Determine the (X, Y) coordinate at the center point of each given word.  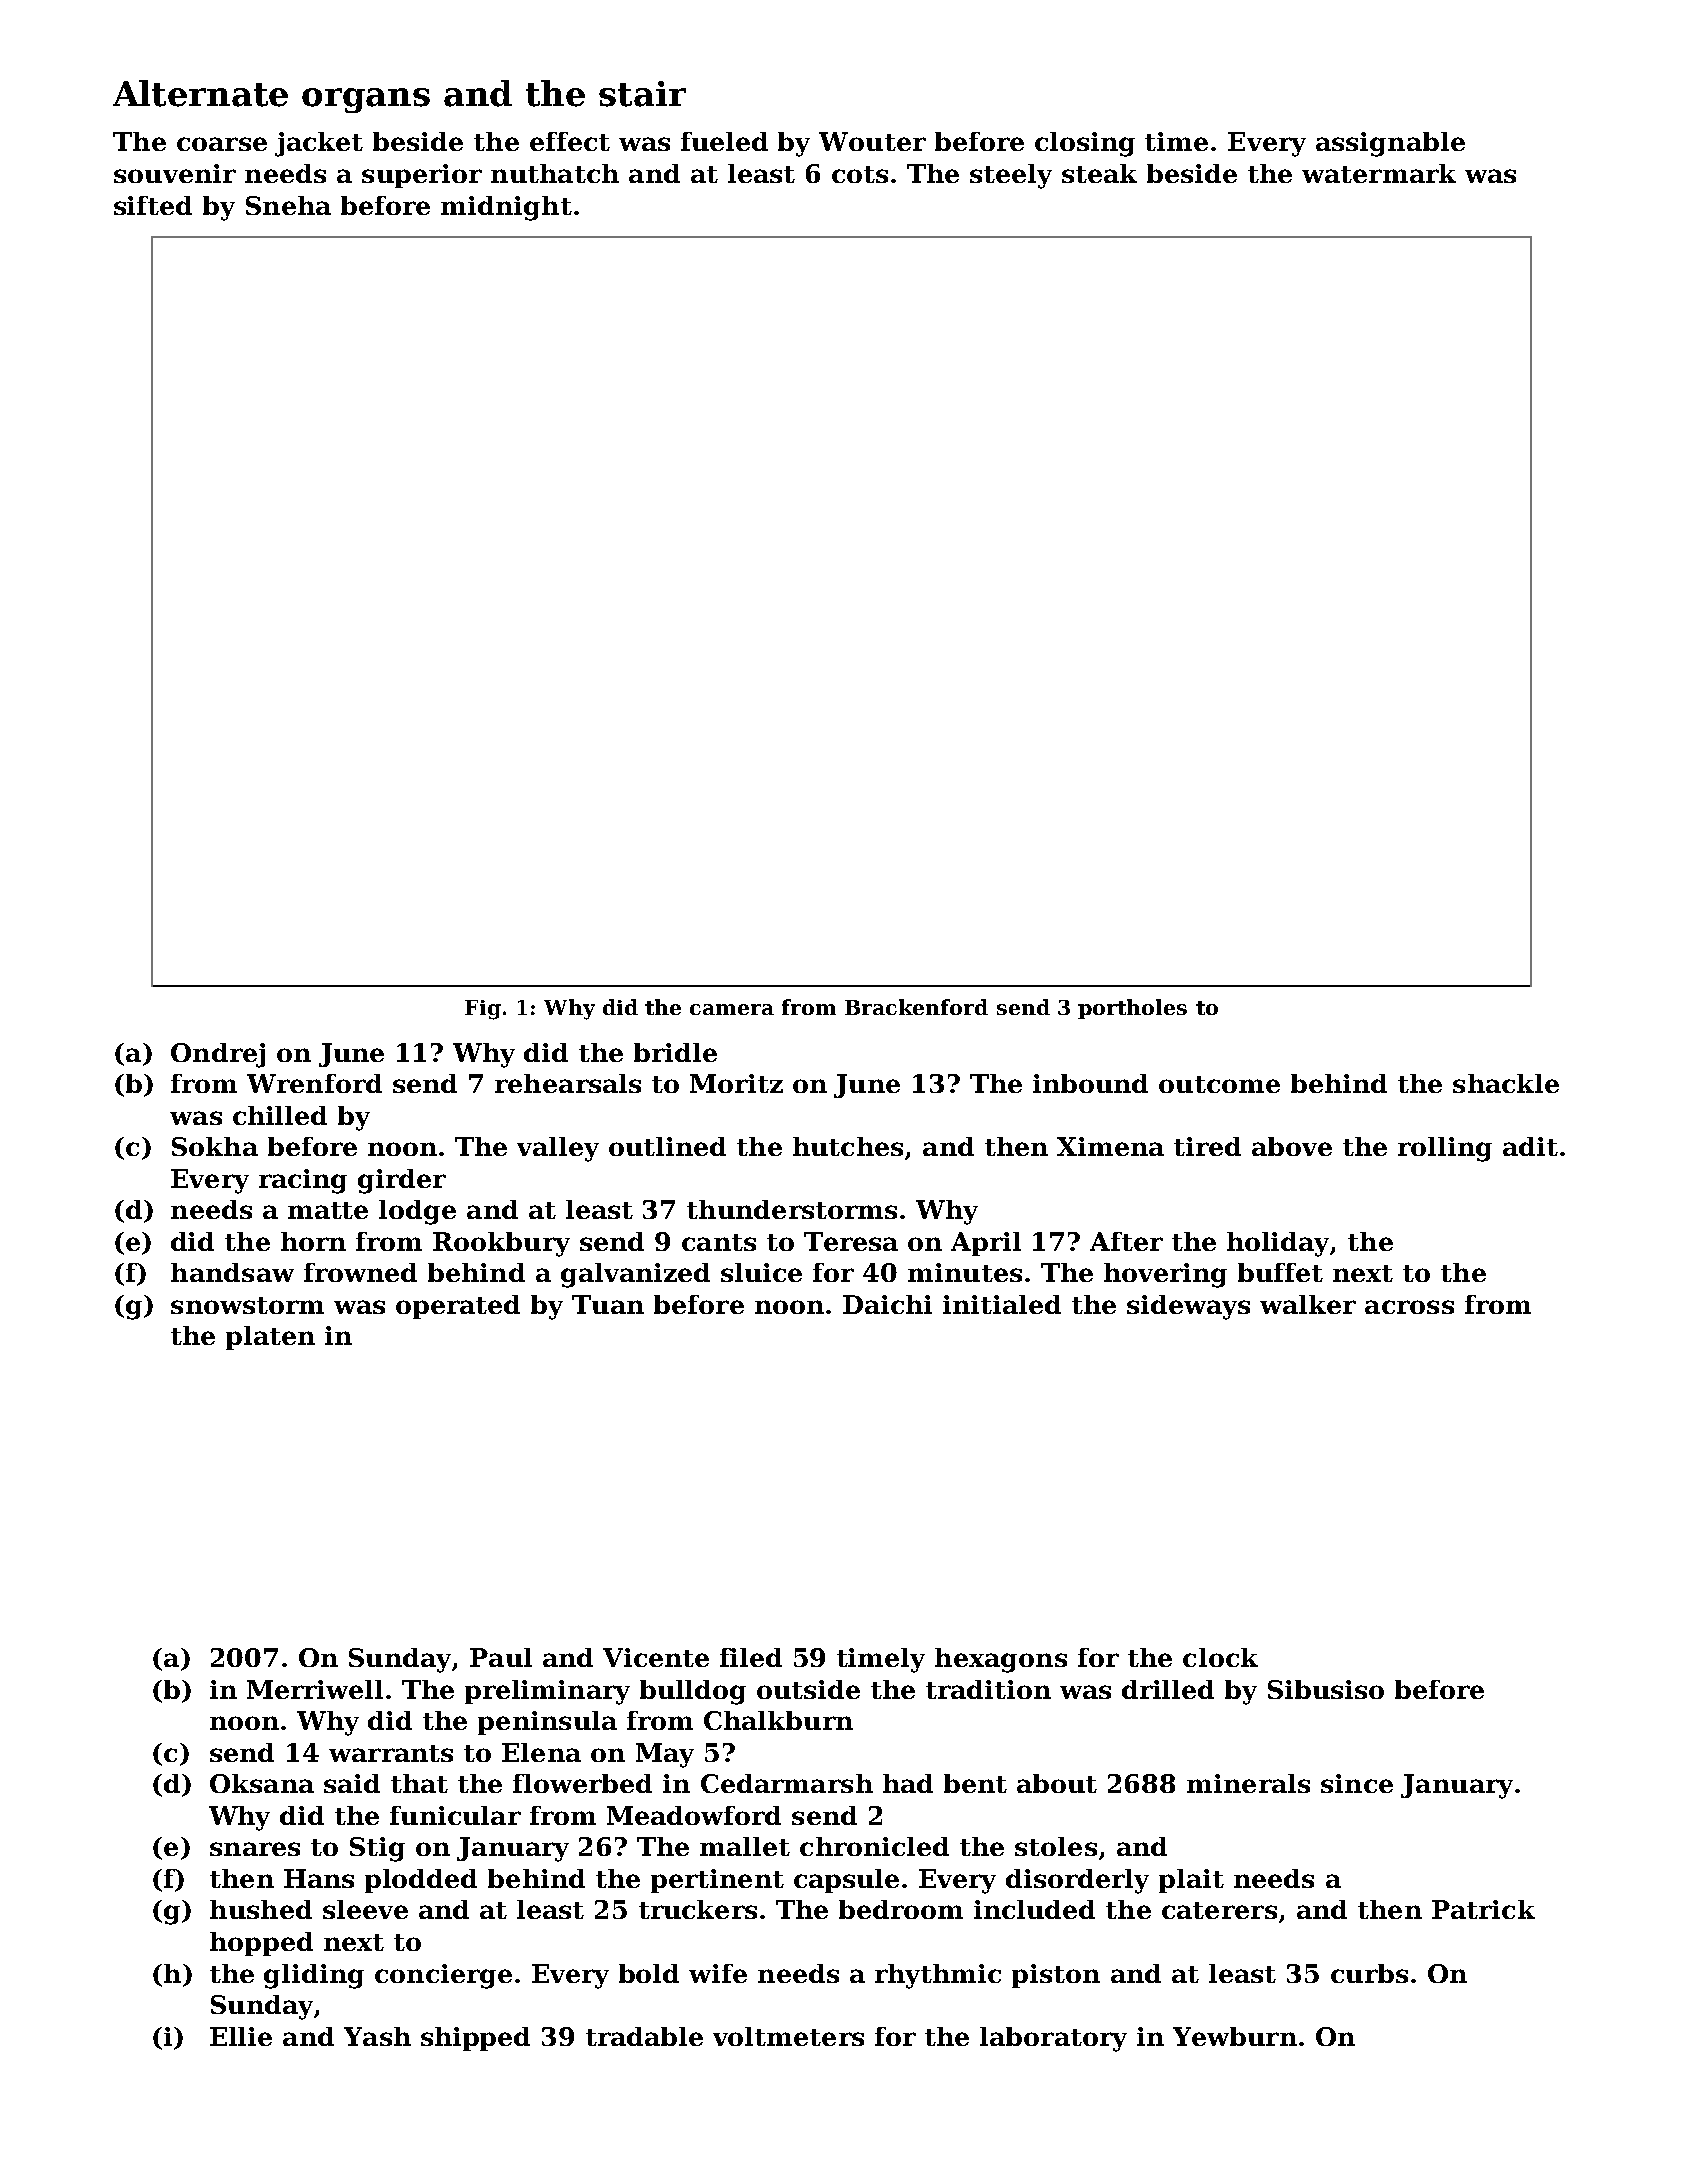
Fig (483, 1010)
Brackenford (916, 1007)
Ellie (241, 2036)
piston (1056, 1976)
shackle (1506, 1083)
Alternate (200, 93)
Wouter (872, 141)
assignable (1390, 144)
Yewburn (1235, 2036)
